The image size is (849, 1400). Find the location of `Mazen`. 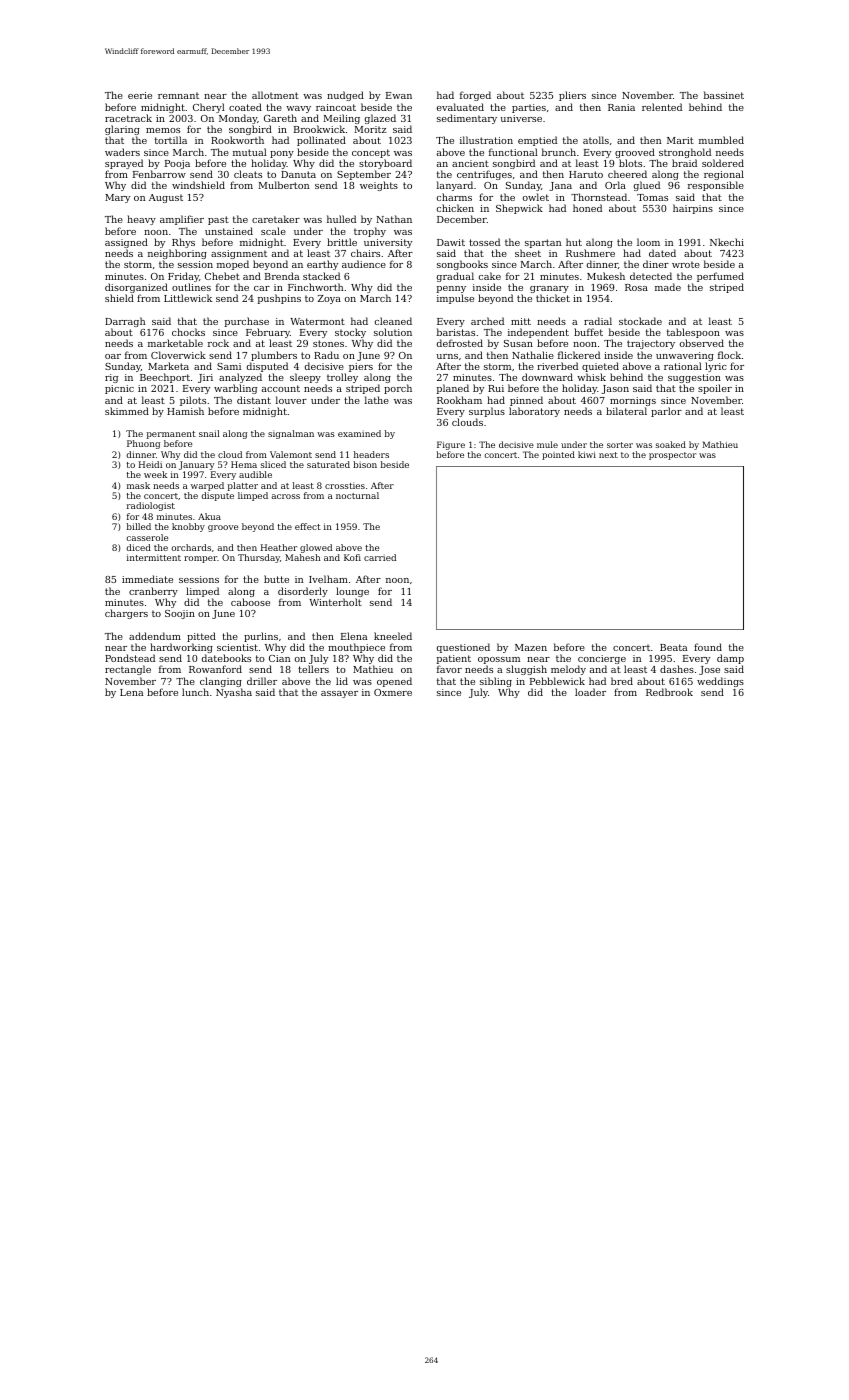

Mazen is located at coordinates (531, 647).
